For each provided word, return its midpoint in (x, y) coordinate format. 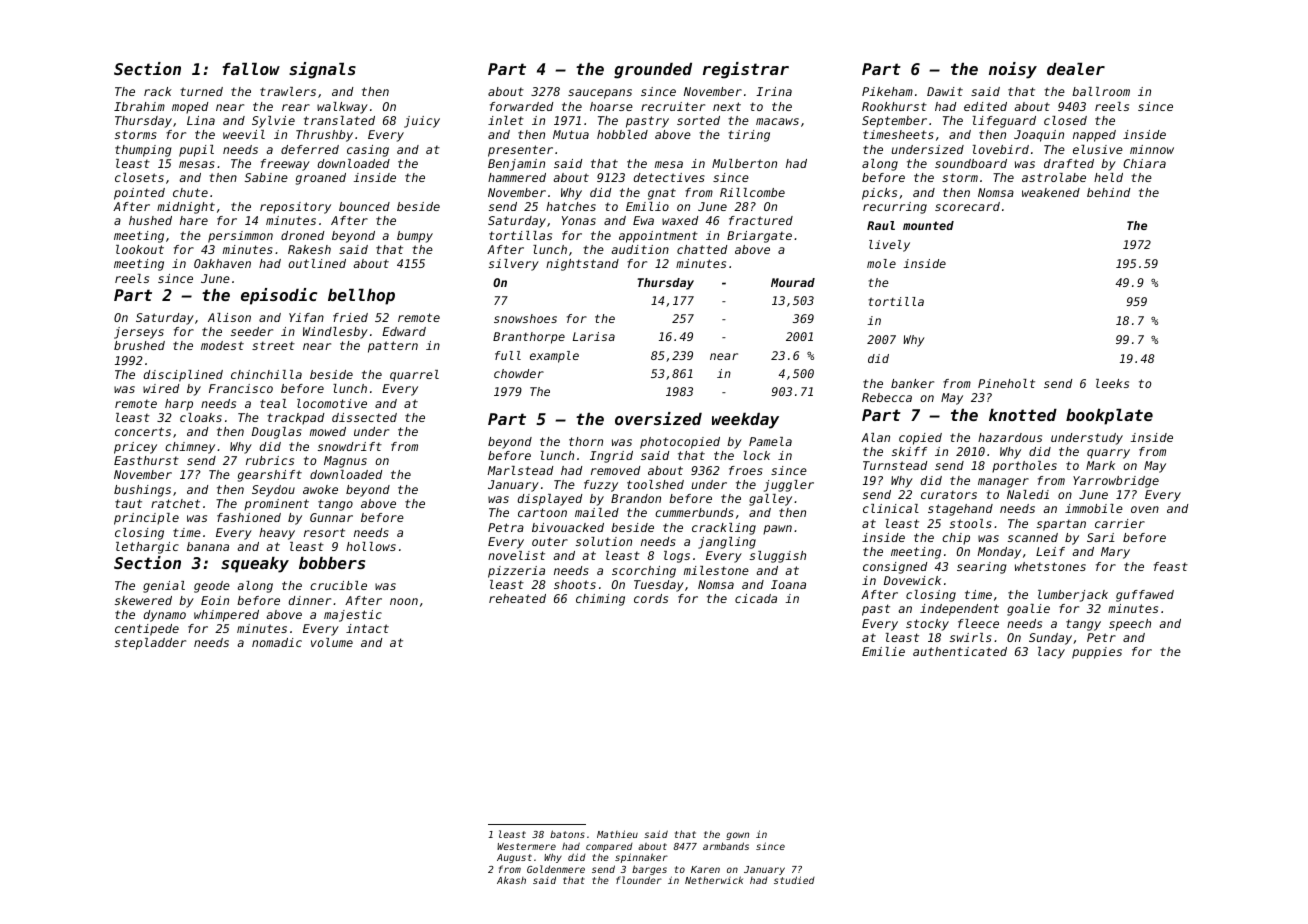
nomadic (277, 642)
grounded (653, 71)
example (554, 357)
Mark (1100, 465)
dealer (1076, 69)
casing (368, 151)
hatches (571, 206)
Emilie (883, 651)
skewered (143, 600)
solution (604, 541)
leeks (1112, 383)
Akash (511, 880)
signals (322, 70)
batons (567, 834)
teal (273, 403)
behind (1108, 192)
